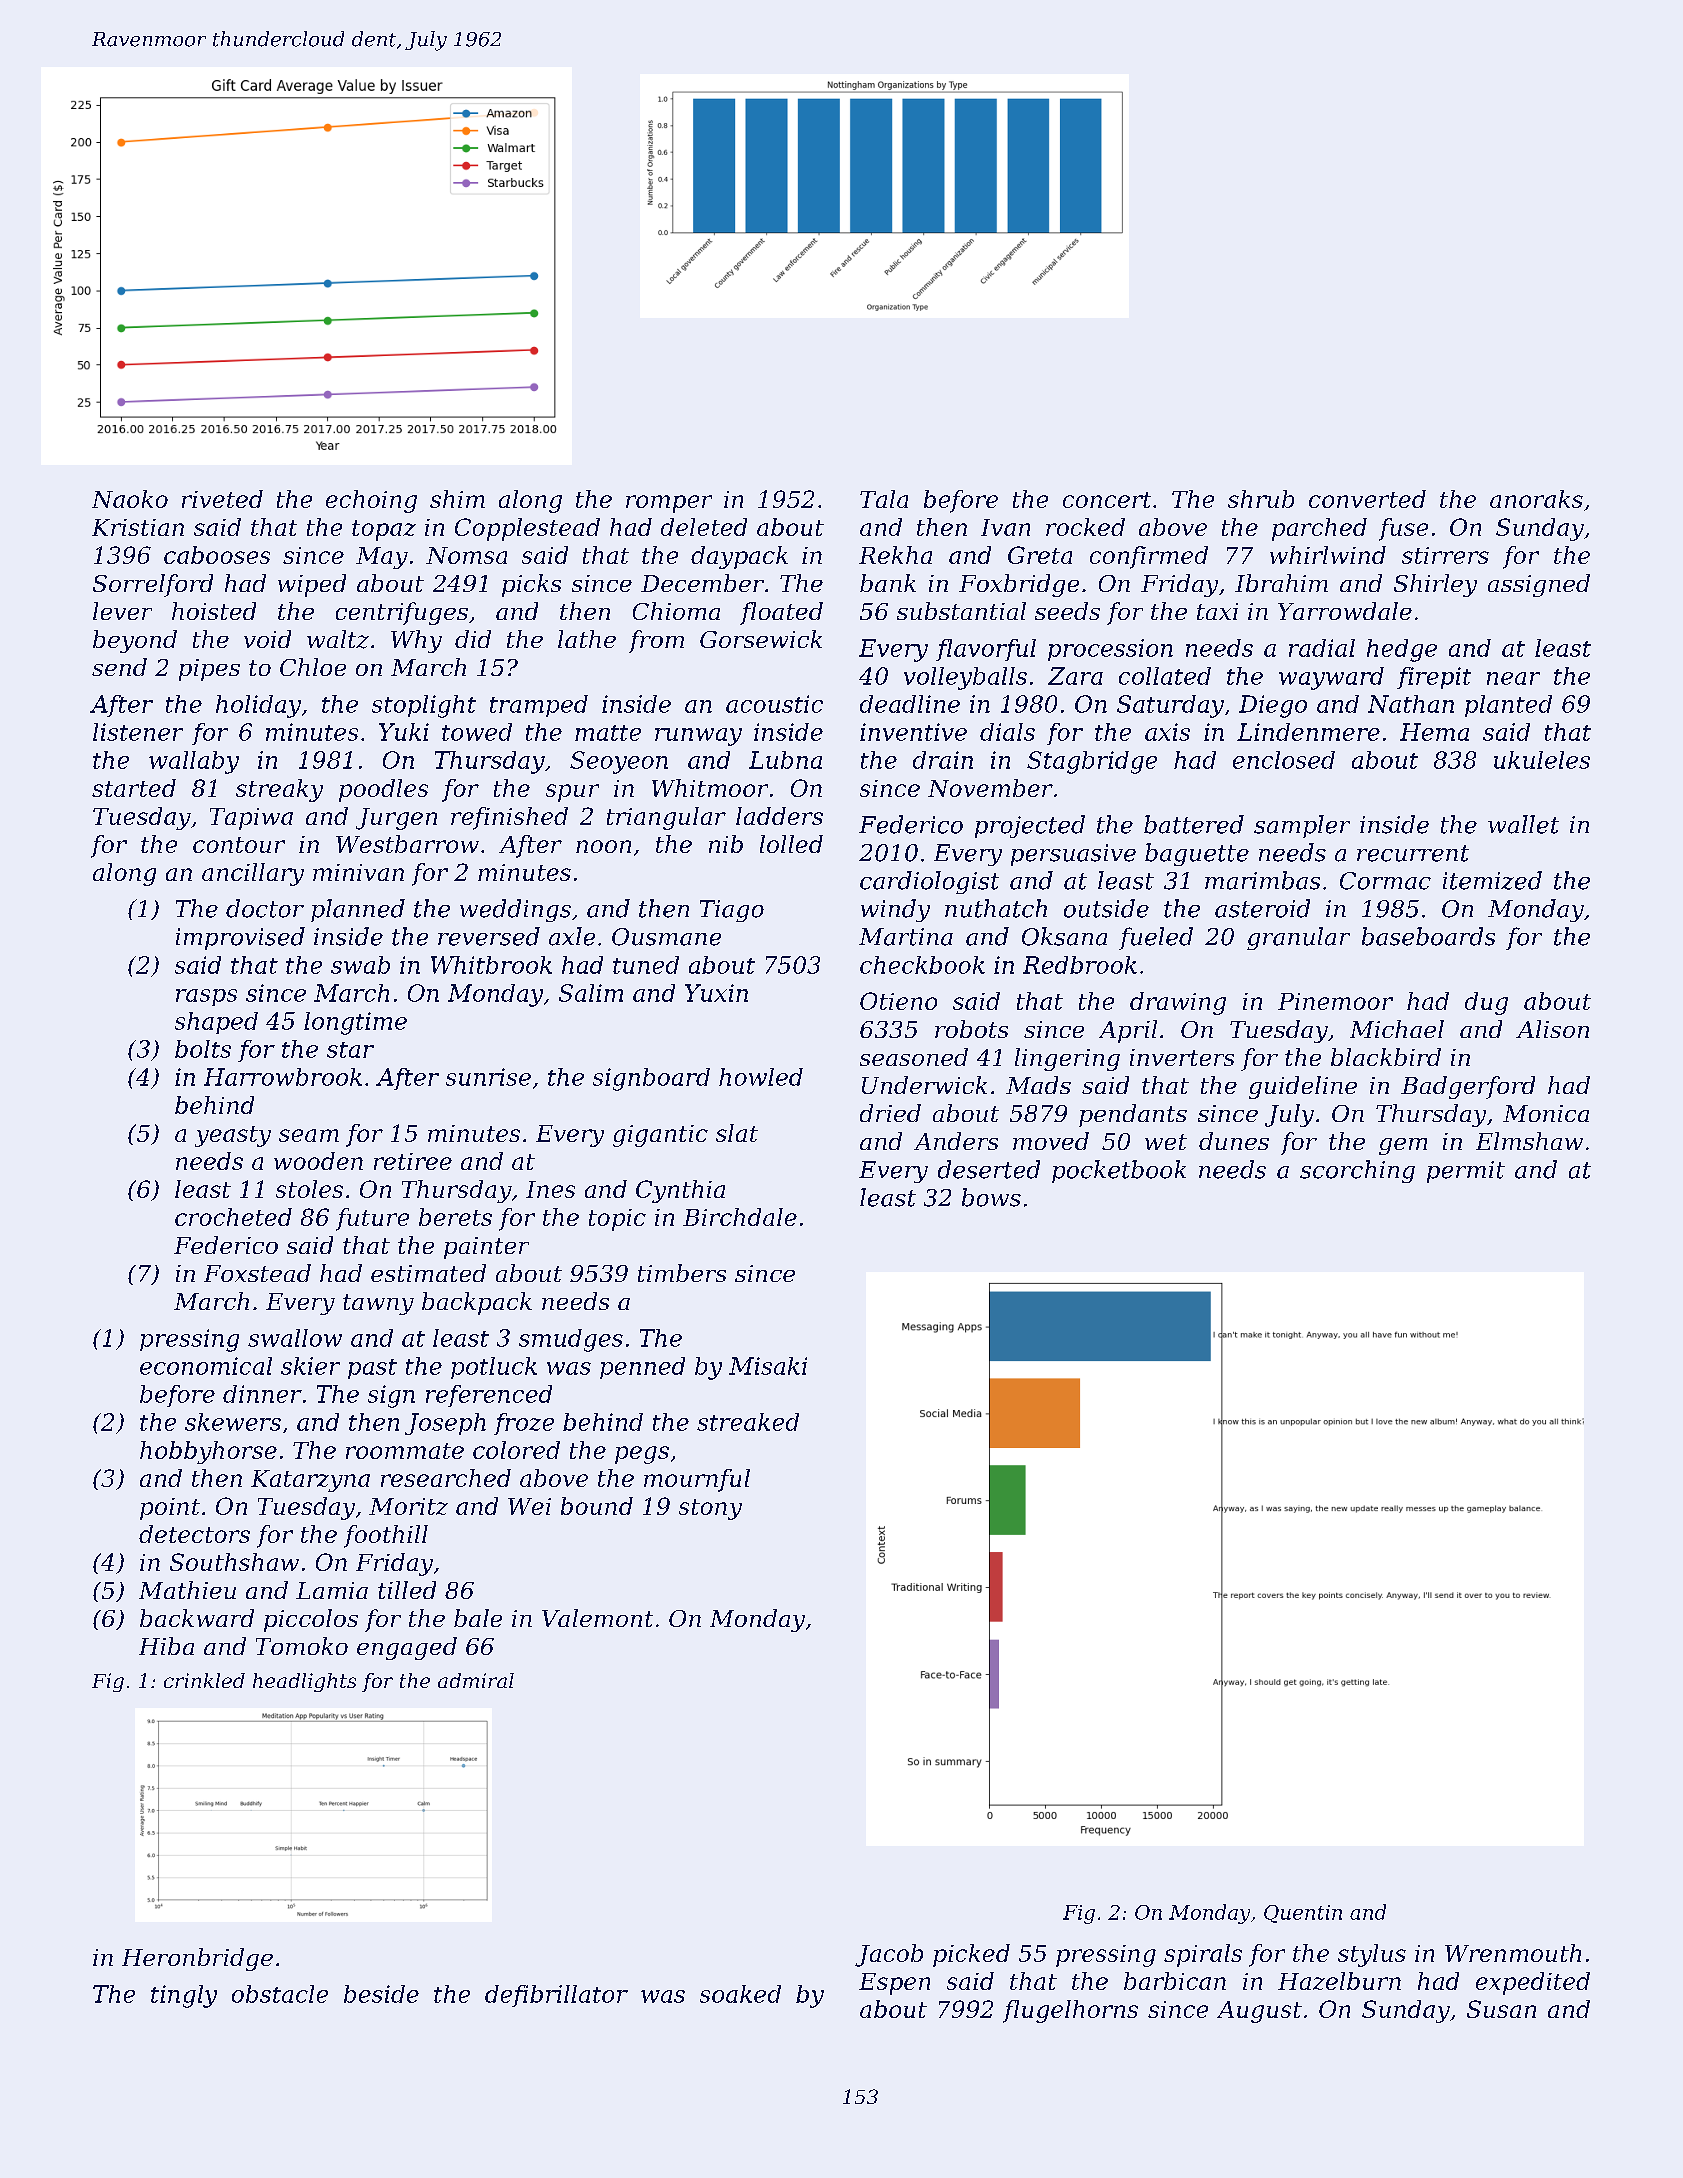 The image size is (1683, 2178). Describe the element at coordinates (884, 499) in the screenshot. I see `Tala` at that location.
